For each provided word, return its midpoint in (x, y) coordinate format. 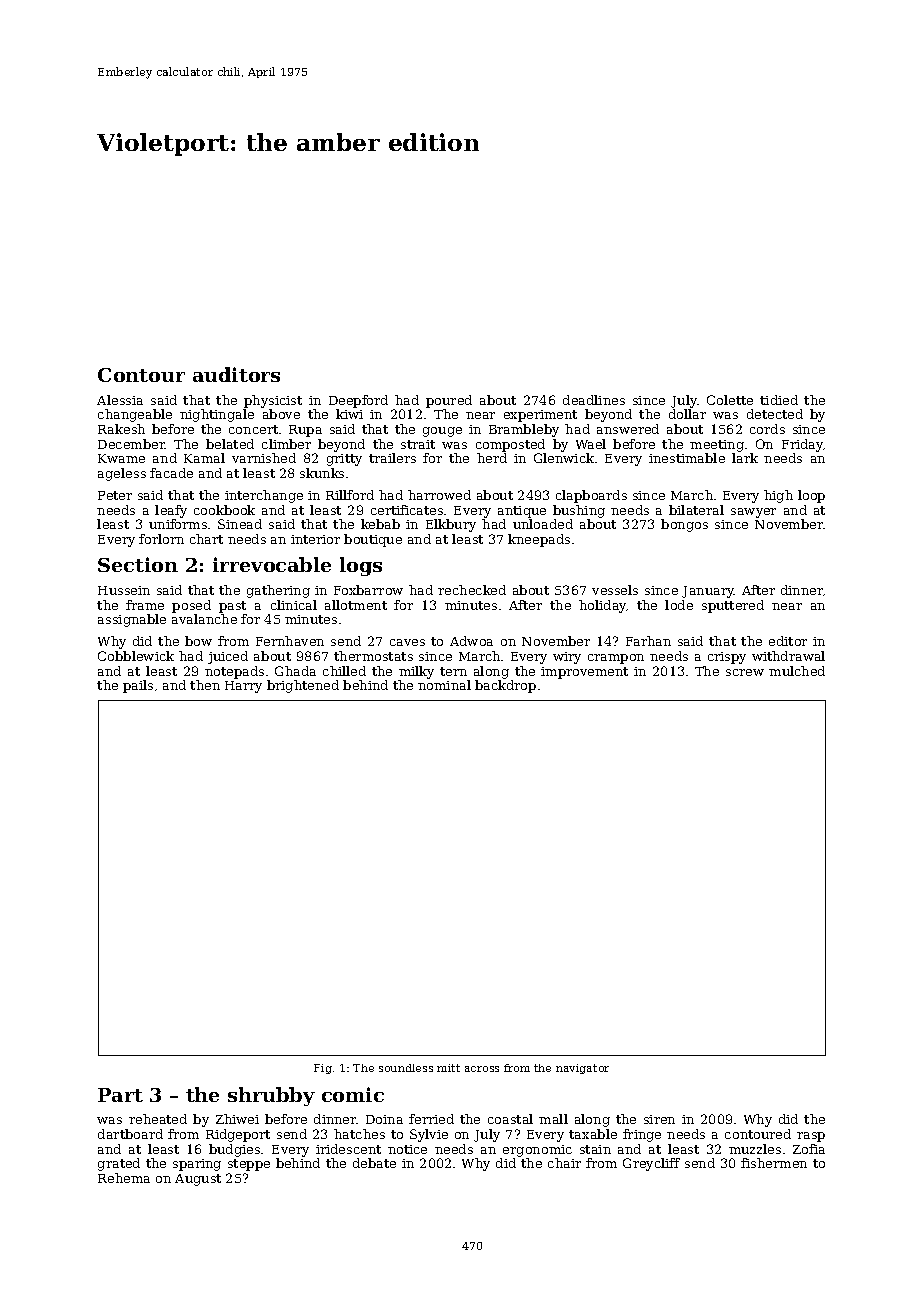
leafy (171, 511)
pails (138, 686)
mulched (797, 671)
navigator (582, 1069)
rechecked (472, 590)
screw (745, 672)
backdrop (505, 686)
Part (120, 1095)
